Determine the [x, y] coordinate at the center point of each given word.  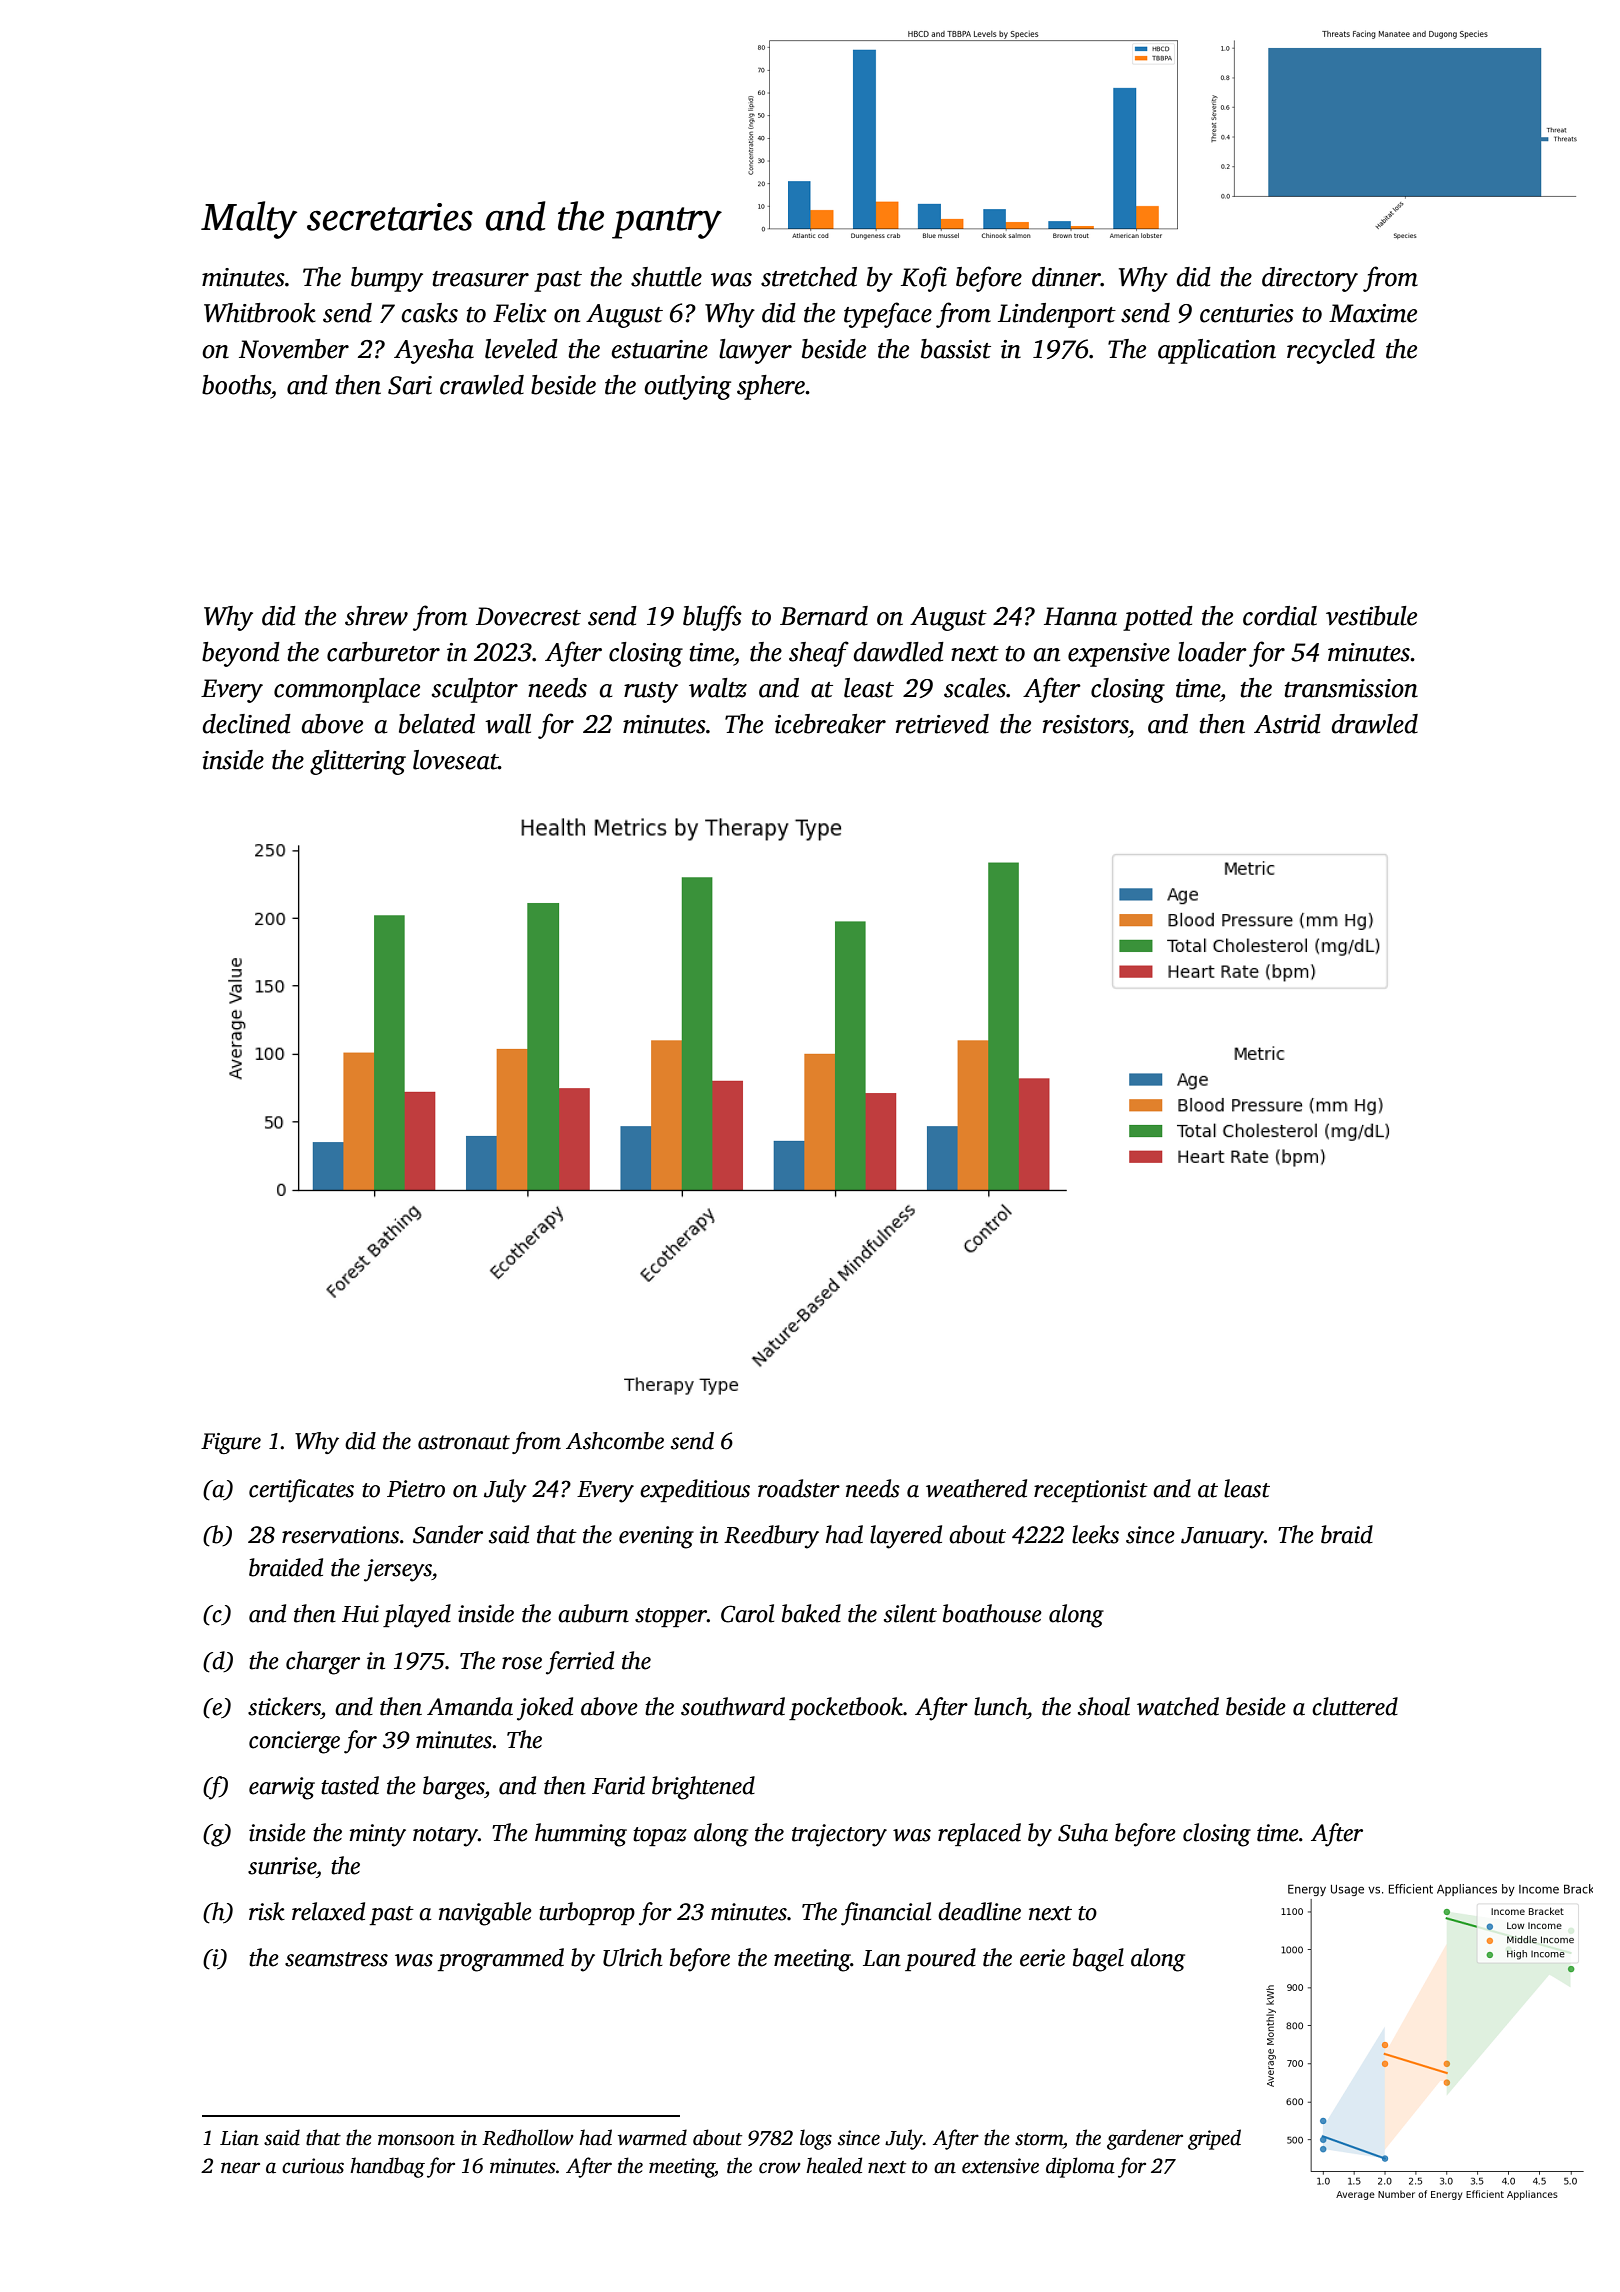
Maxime [1373, 313]
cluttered [1355, 1706]
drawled [1374, 724]
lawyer [755, 351]
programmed [501, 1960]
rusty [651, 692]
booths [236, 385]
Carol [747, 1613]
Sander [448, 1534]
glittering [358, 762]
